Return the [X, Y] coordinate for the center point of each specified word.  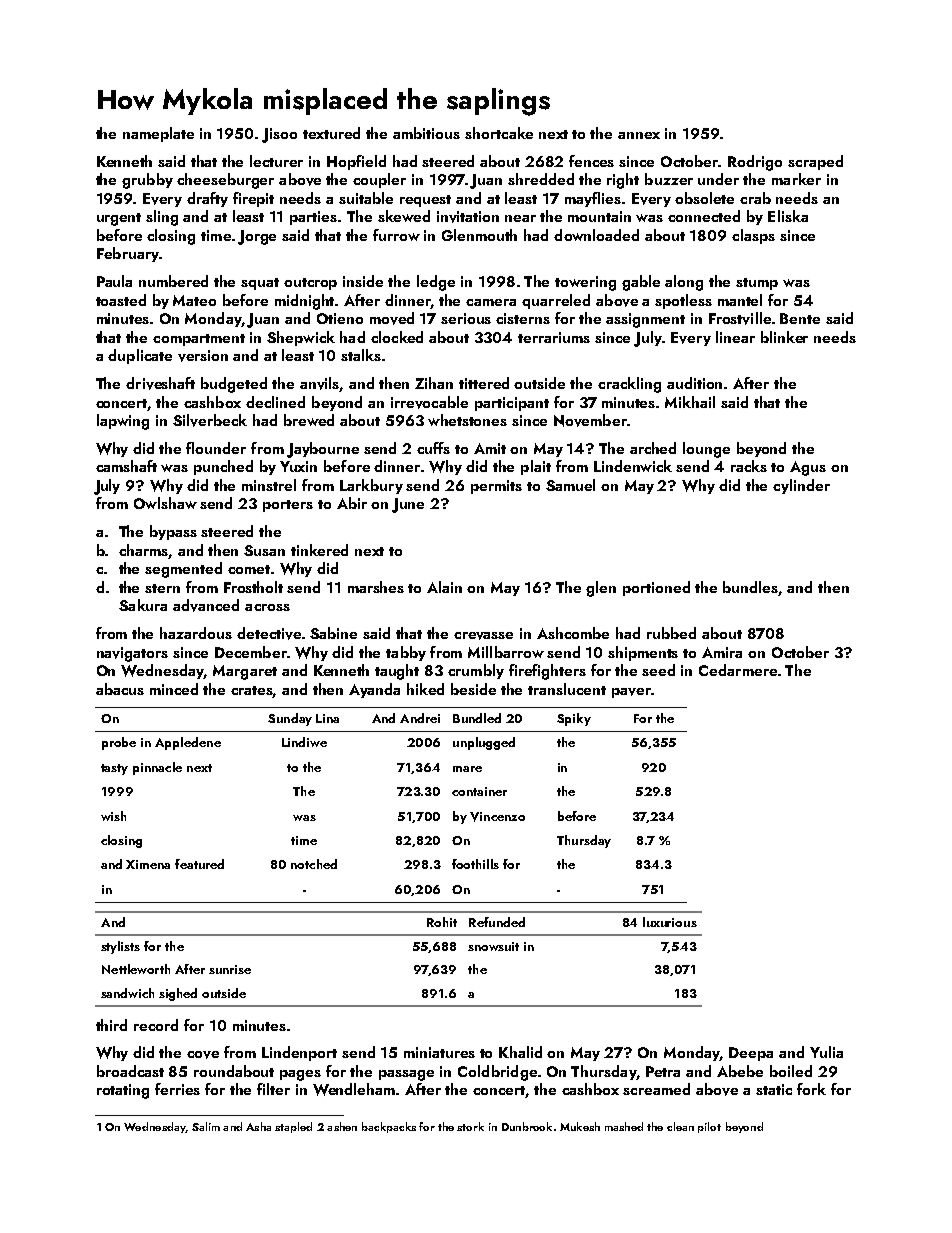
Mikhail [690, 402]
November [590, 420]
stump [757, 284]
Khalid [520, 1052]
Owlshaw [165, 503]
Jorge [257, 237]
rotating [123, 1091]
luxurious [670, 922]
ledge [436, 283]
